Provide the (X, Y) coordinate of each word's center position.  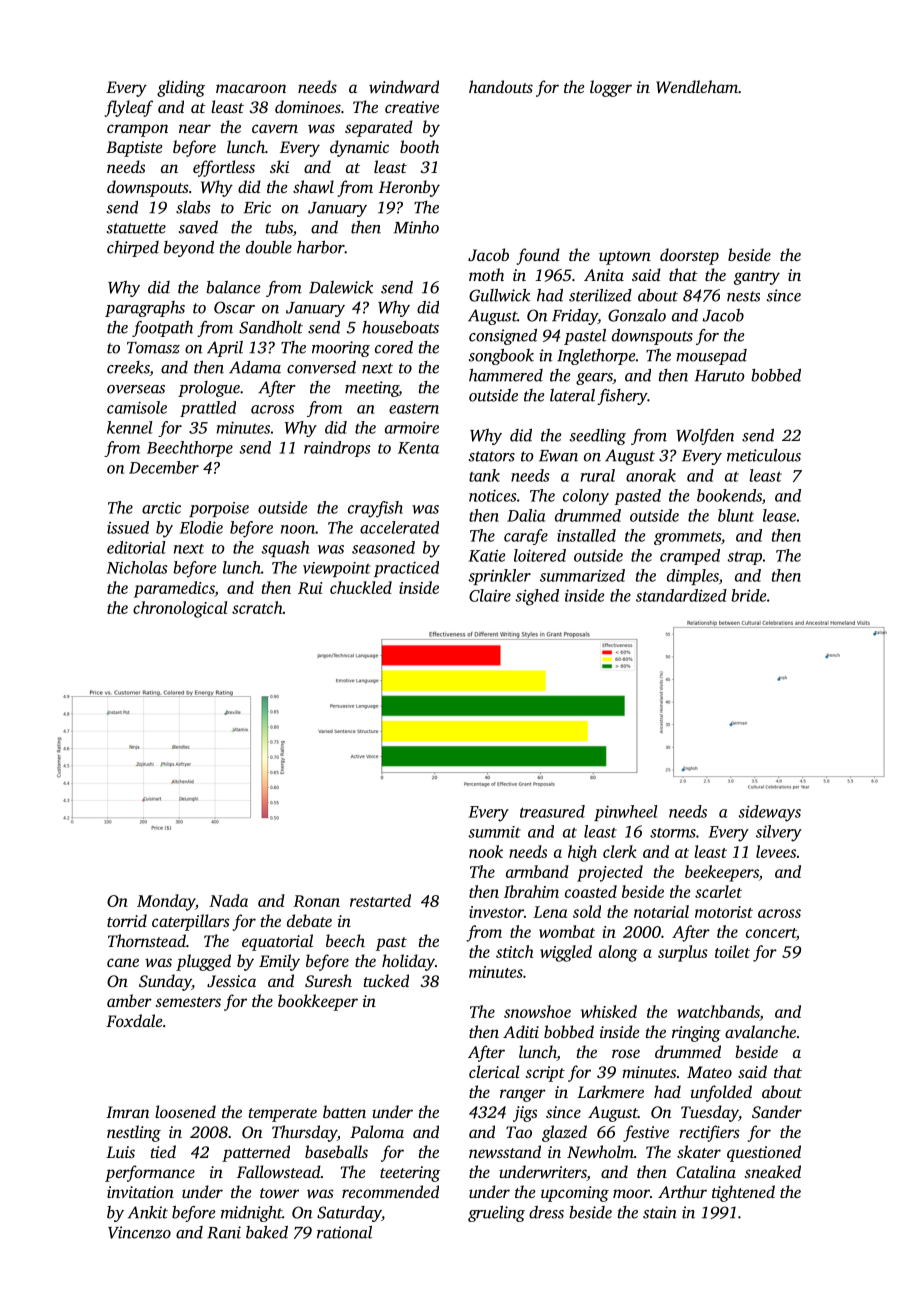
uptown (625, 258)
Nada (228, 900)
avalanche (760, 1031)
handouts (501, 86)
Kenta (418, 448)
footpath (162, 329)
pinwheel (626, 813)
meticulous (764, 455)
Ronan (316, 901)
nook (486, 851)
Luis (120, 1152)
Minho (416, 227)
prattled (208, 409)
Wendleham (697, 86)
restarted (380, 900)
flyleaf (129, 108)
